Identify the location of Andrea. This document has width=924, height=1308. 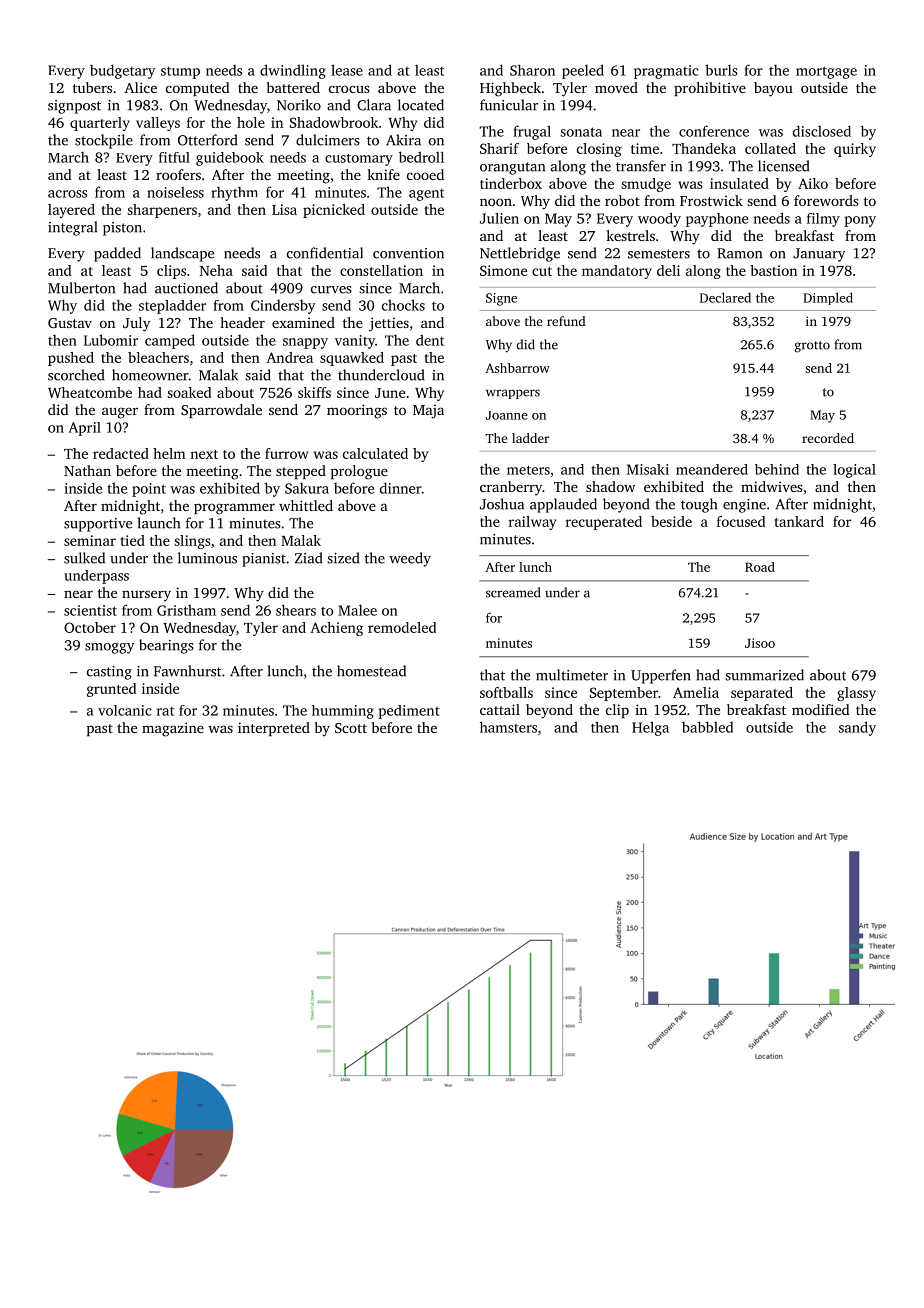
(289, 357).
